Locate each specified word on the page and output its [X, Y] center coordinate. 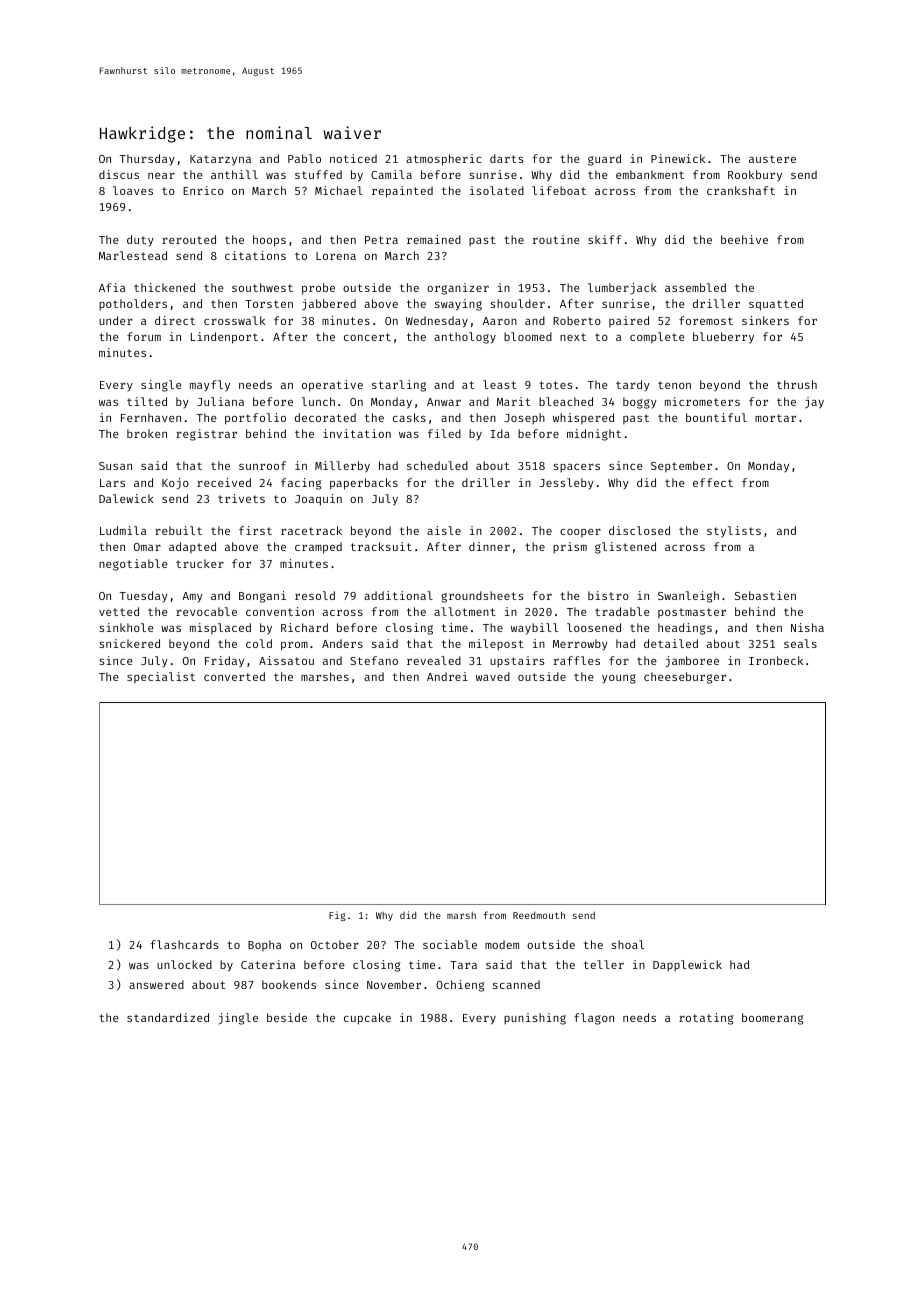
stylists [734, 532]
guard [604, 160]
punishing [535, 1019]
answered [156, 984]
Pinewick [678, 158]
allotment [465, 611]
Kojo [175, 483]
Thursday [147, 159]
